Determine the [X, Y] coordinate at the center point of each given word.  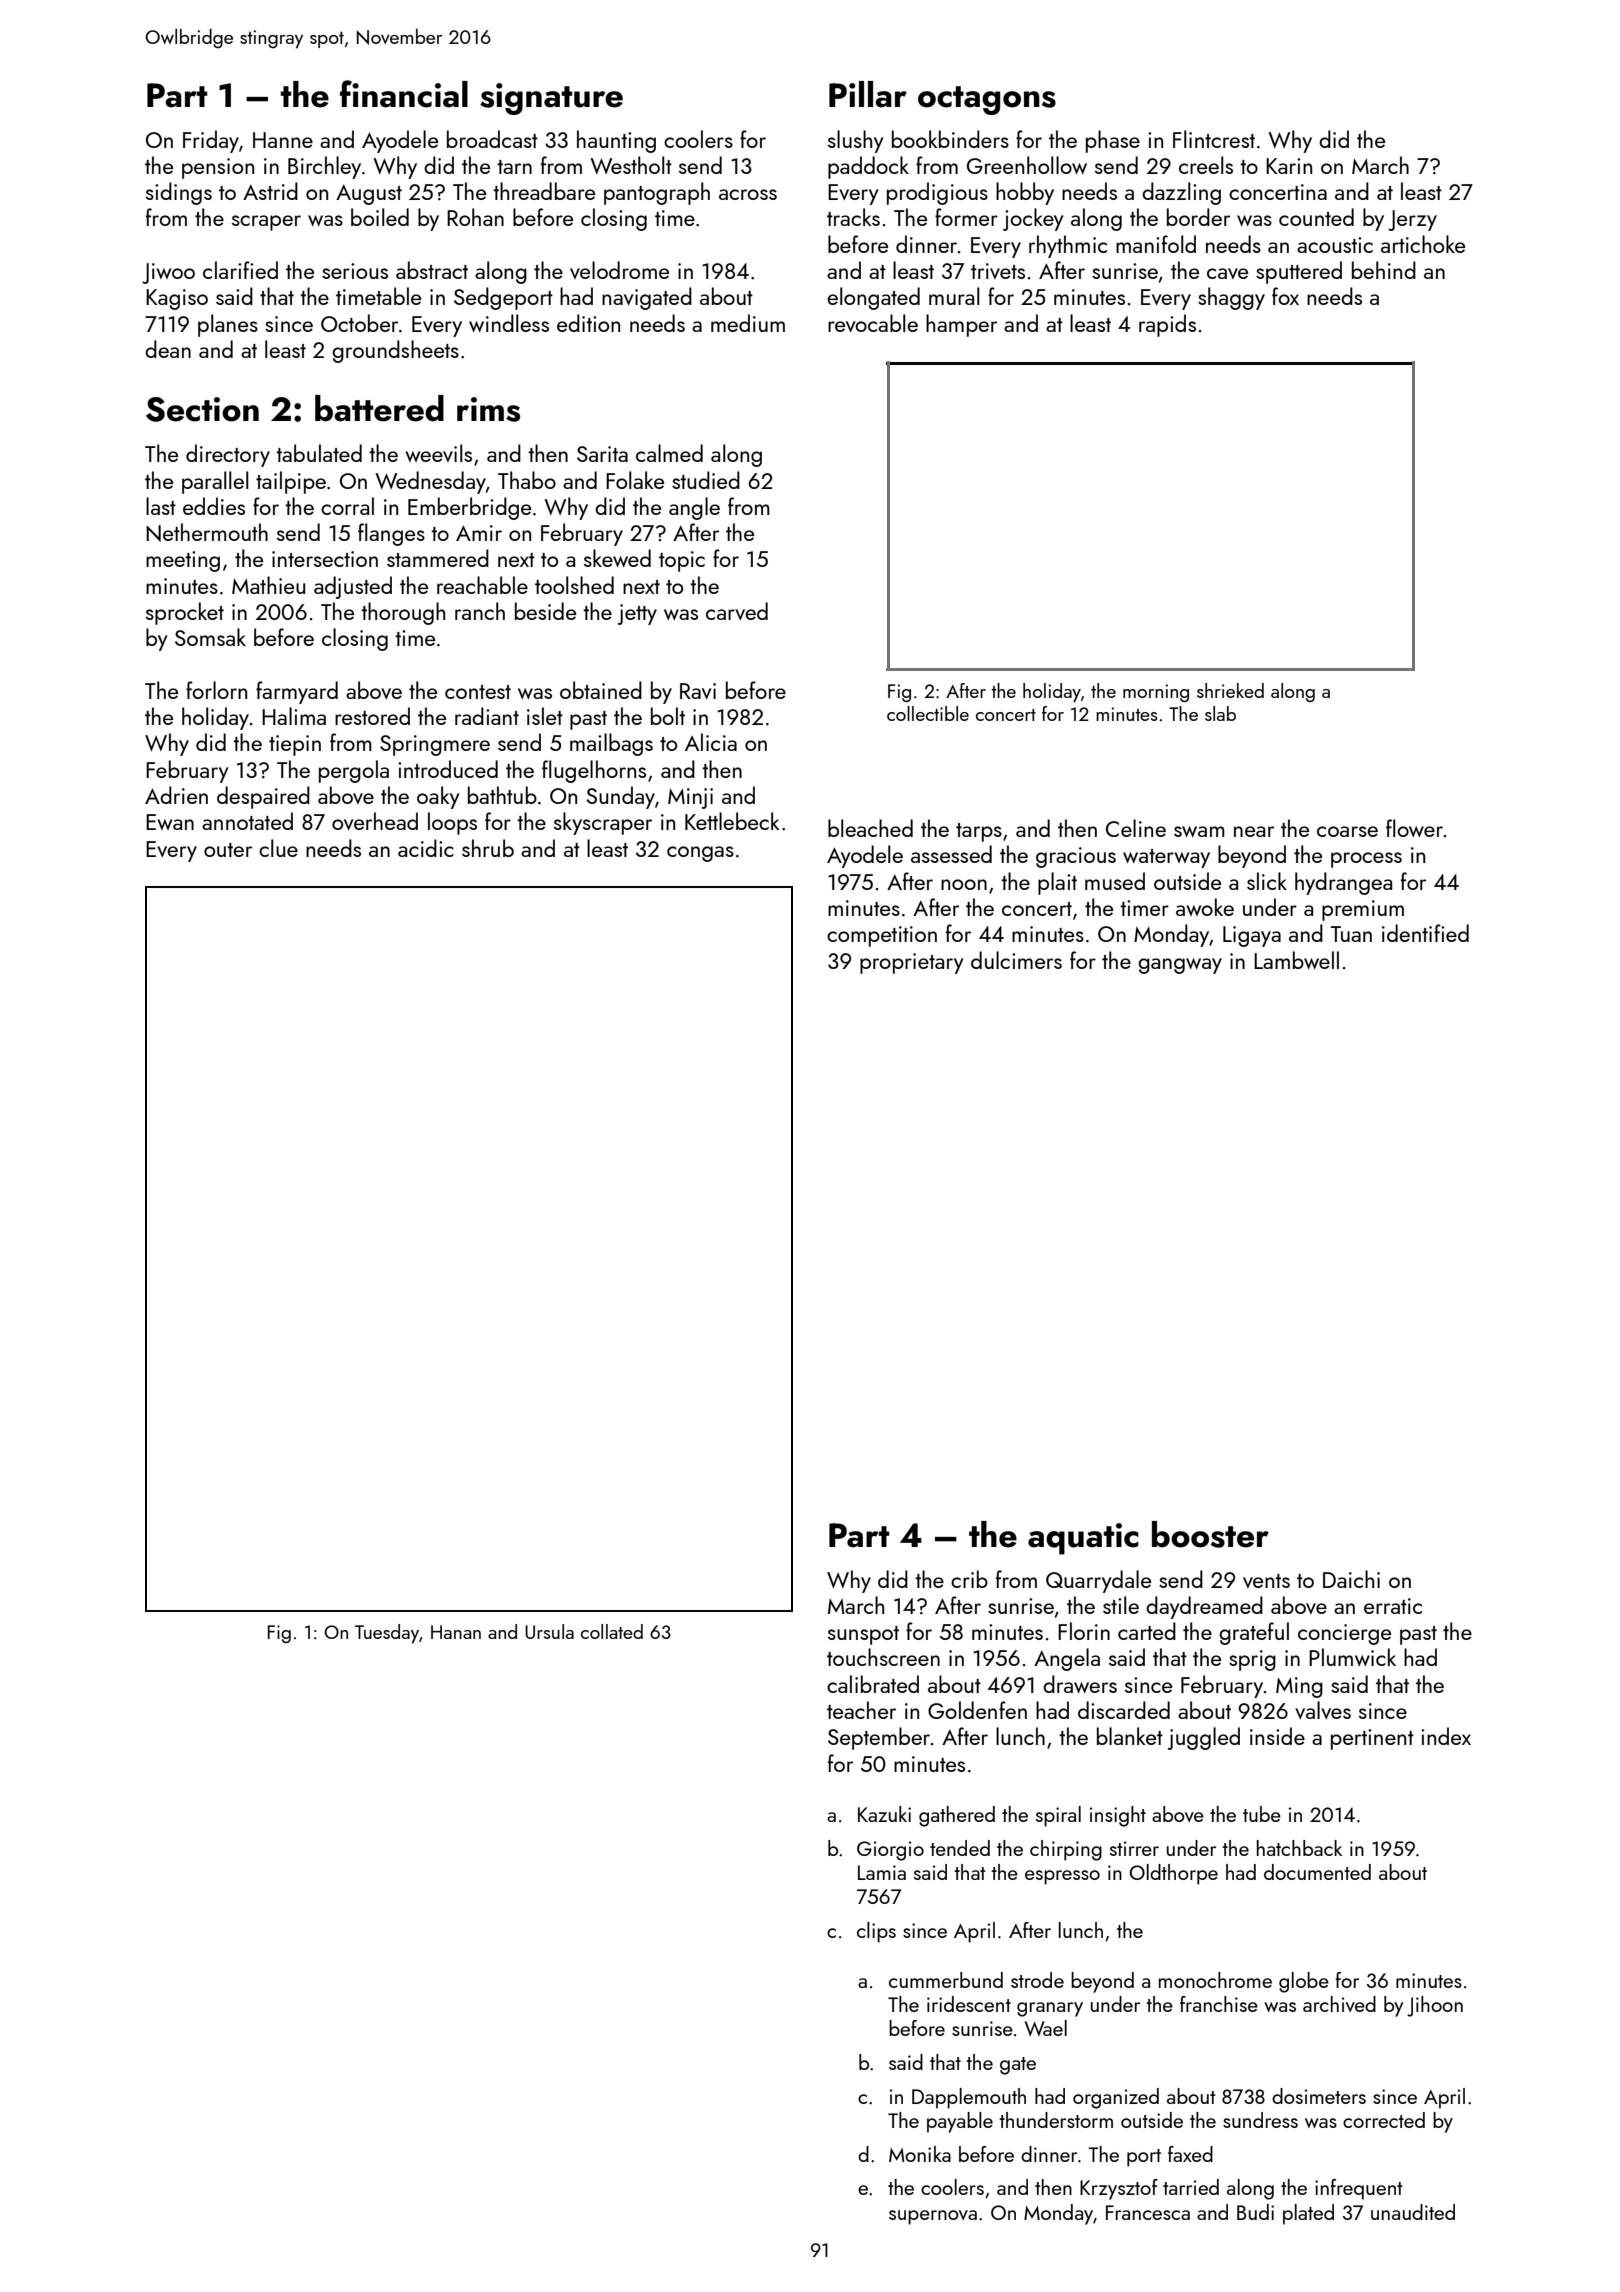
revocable [873, 323]
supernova [933, 2217]
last [161, 506]
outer [228, 850]
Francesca [1148, 2212]
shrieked [1230, 690]
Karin [1289, 166]
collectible [928, 713]
